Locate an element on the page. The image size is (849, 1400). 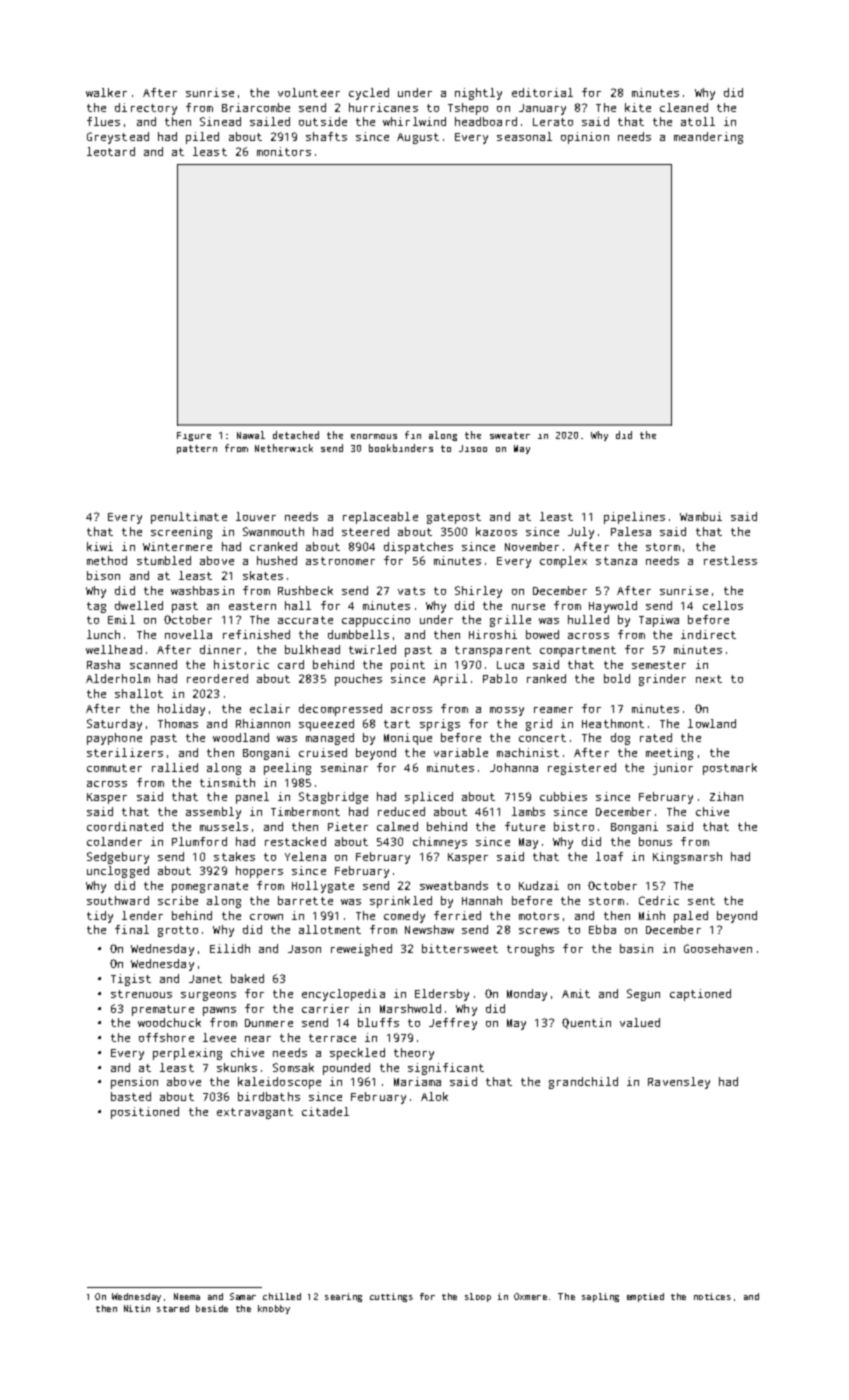
hulled is located at coordinates (588, 619).
